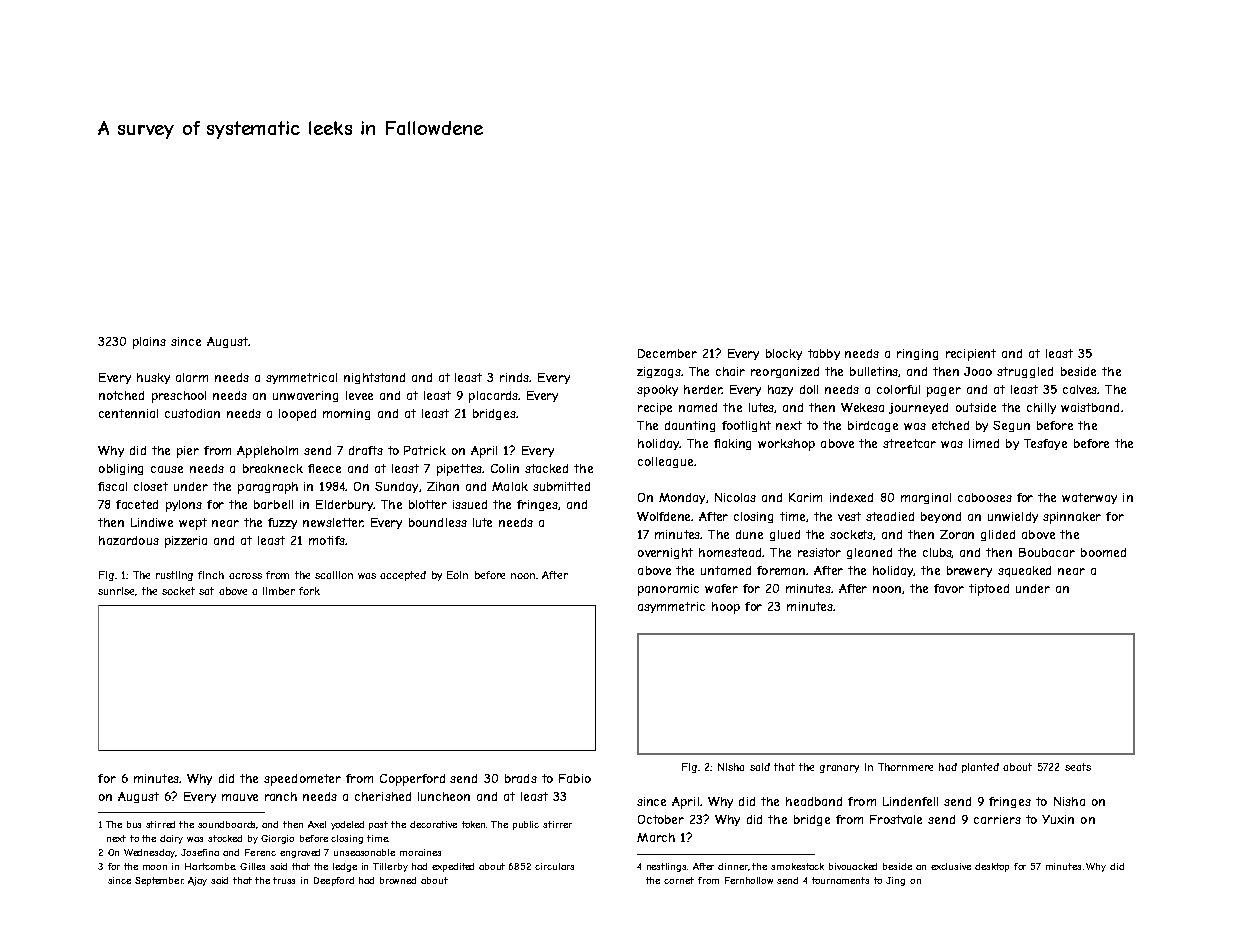 The height and width of the image is (952, 1233). Describe the element at coordinates (937, 553) in the image. I see `clubs` at that location.
